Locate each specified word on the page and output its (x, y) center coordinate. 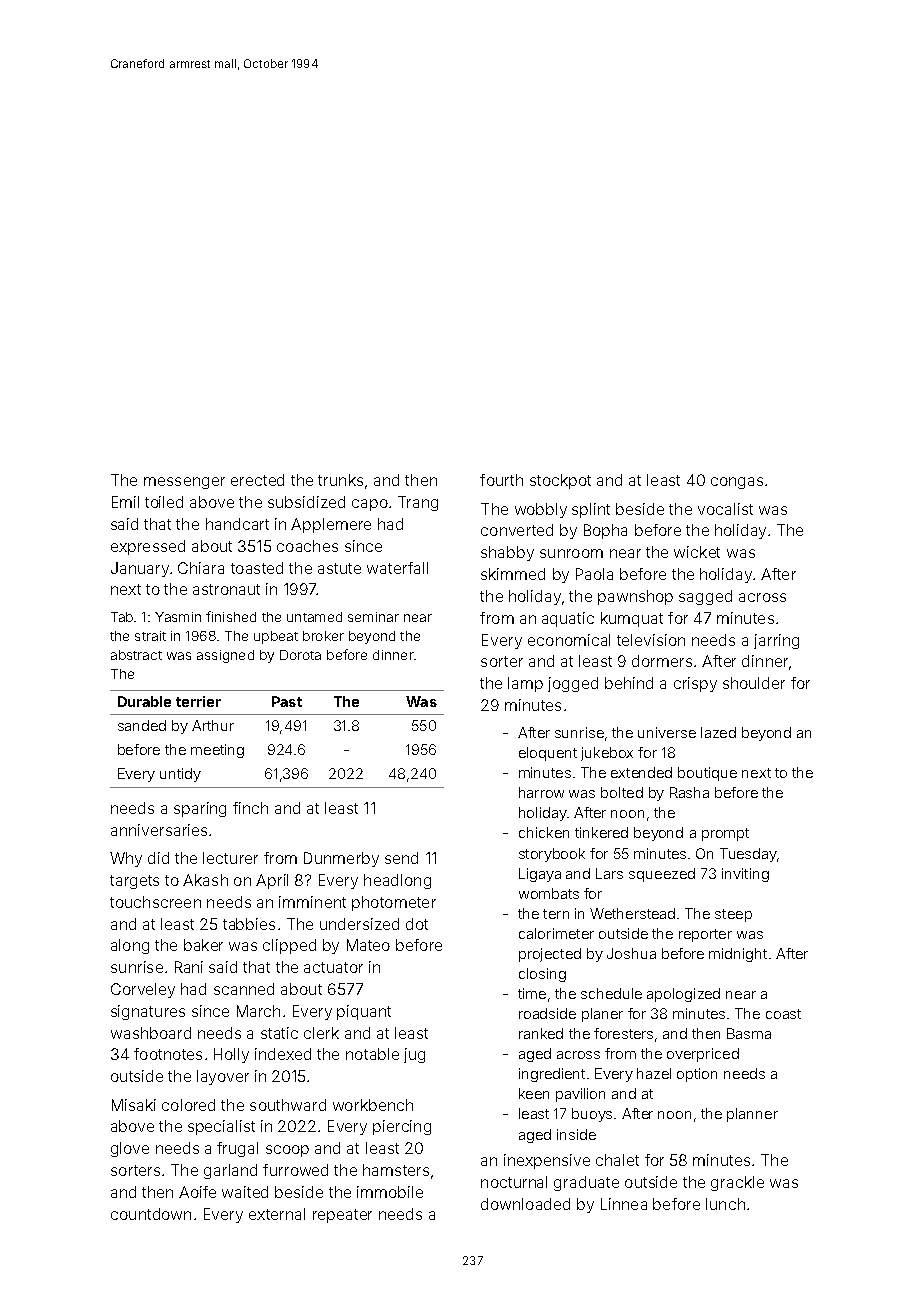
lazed (718, 732)
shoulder (754, 683)
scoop (287, 1151)
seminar (373, 617)
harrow (541, 792)
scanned (244, 989)
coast (783, 1014)
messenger (184, 483)
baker (203, 945)
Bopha (605, 531)
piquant (364, 1012)
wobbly (541, 510)
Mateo (368, 945)
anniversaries (159, 830)
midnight (738, 955)
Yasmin (178, 617)
